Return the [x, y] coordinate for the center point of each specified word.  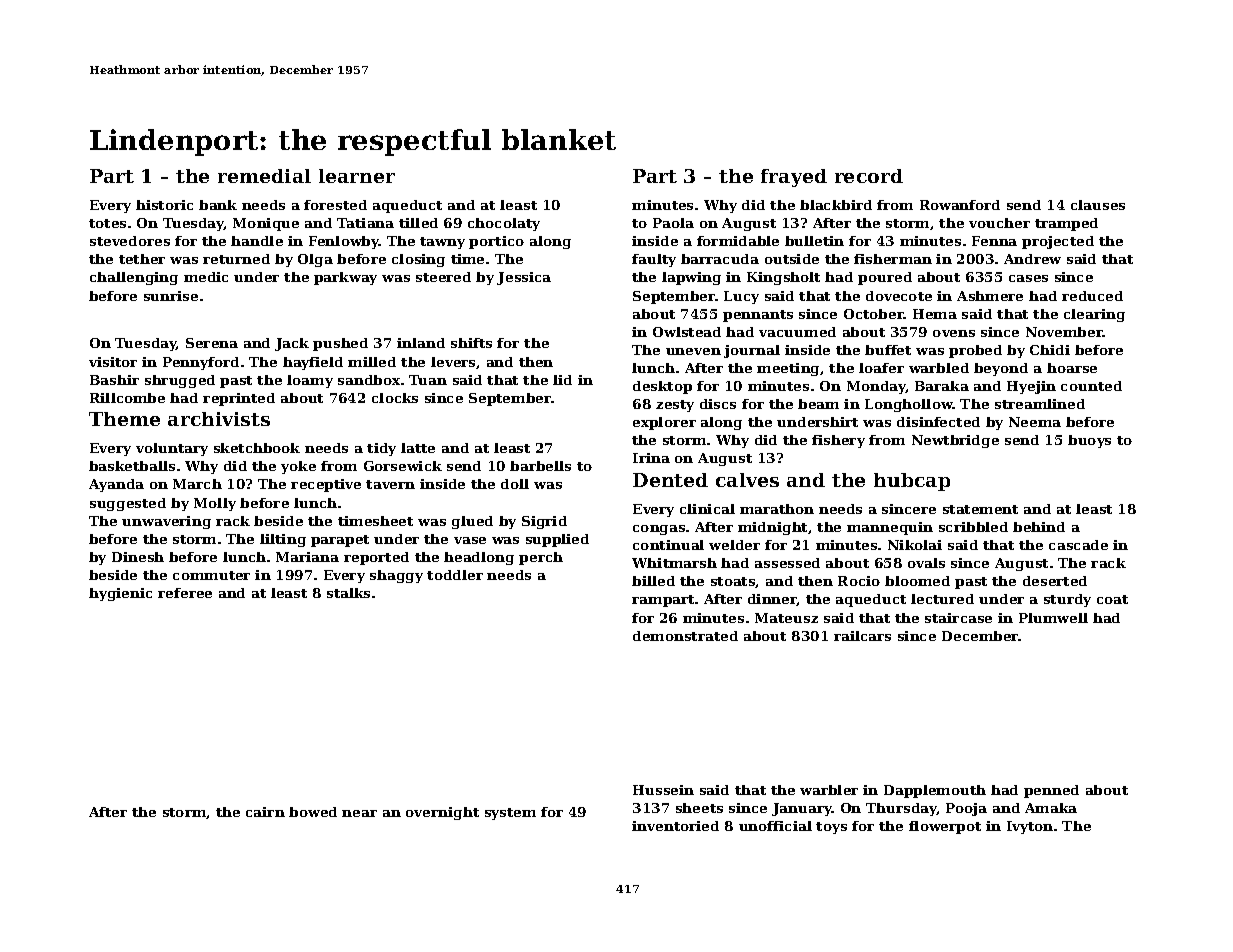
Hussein [663, 790]
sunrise [171, 296]
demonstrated [685, 636]
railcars [862, 636]
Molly [215, 504]
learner [357, 176]
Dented [670, 480]
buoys [1089, 441]
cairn [265, 812]
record [869, 176]
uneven [693, 351]
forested [335, 205]
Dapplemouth [935, 791]
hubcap [912, 482]
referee [185, 593]
